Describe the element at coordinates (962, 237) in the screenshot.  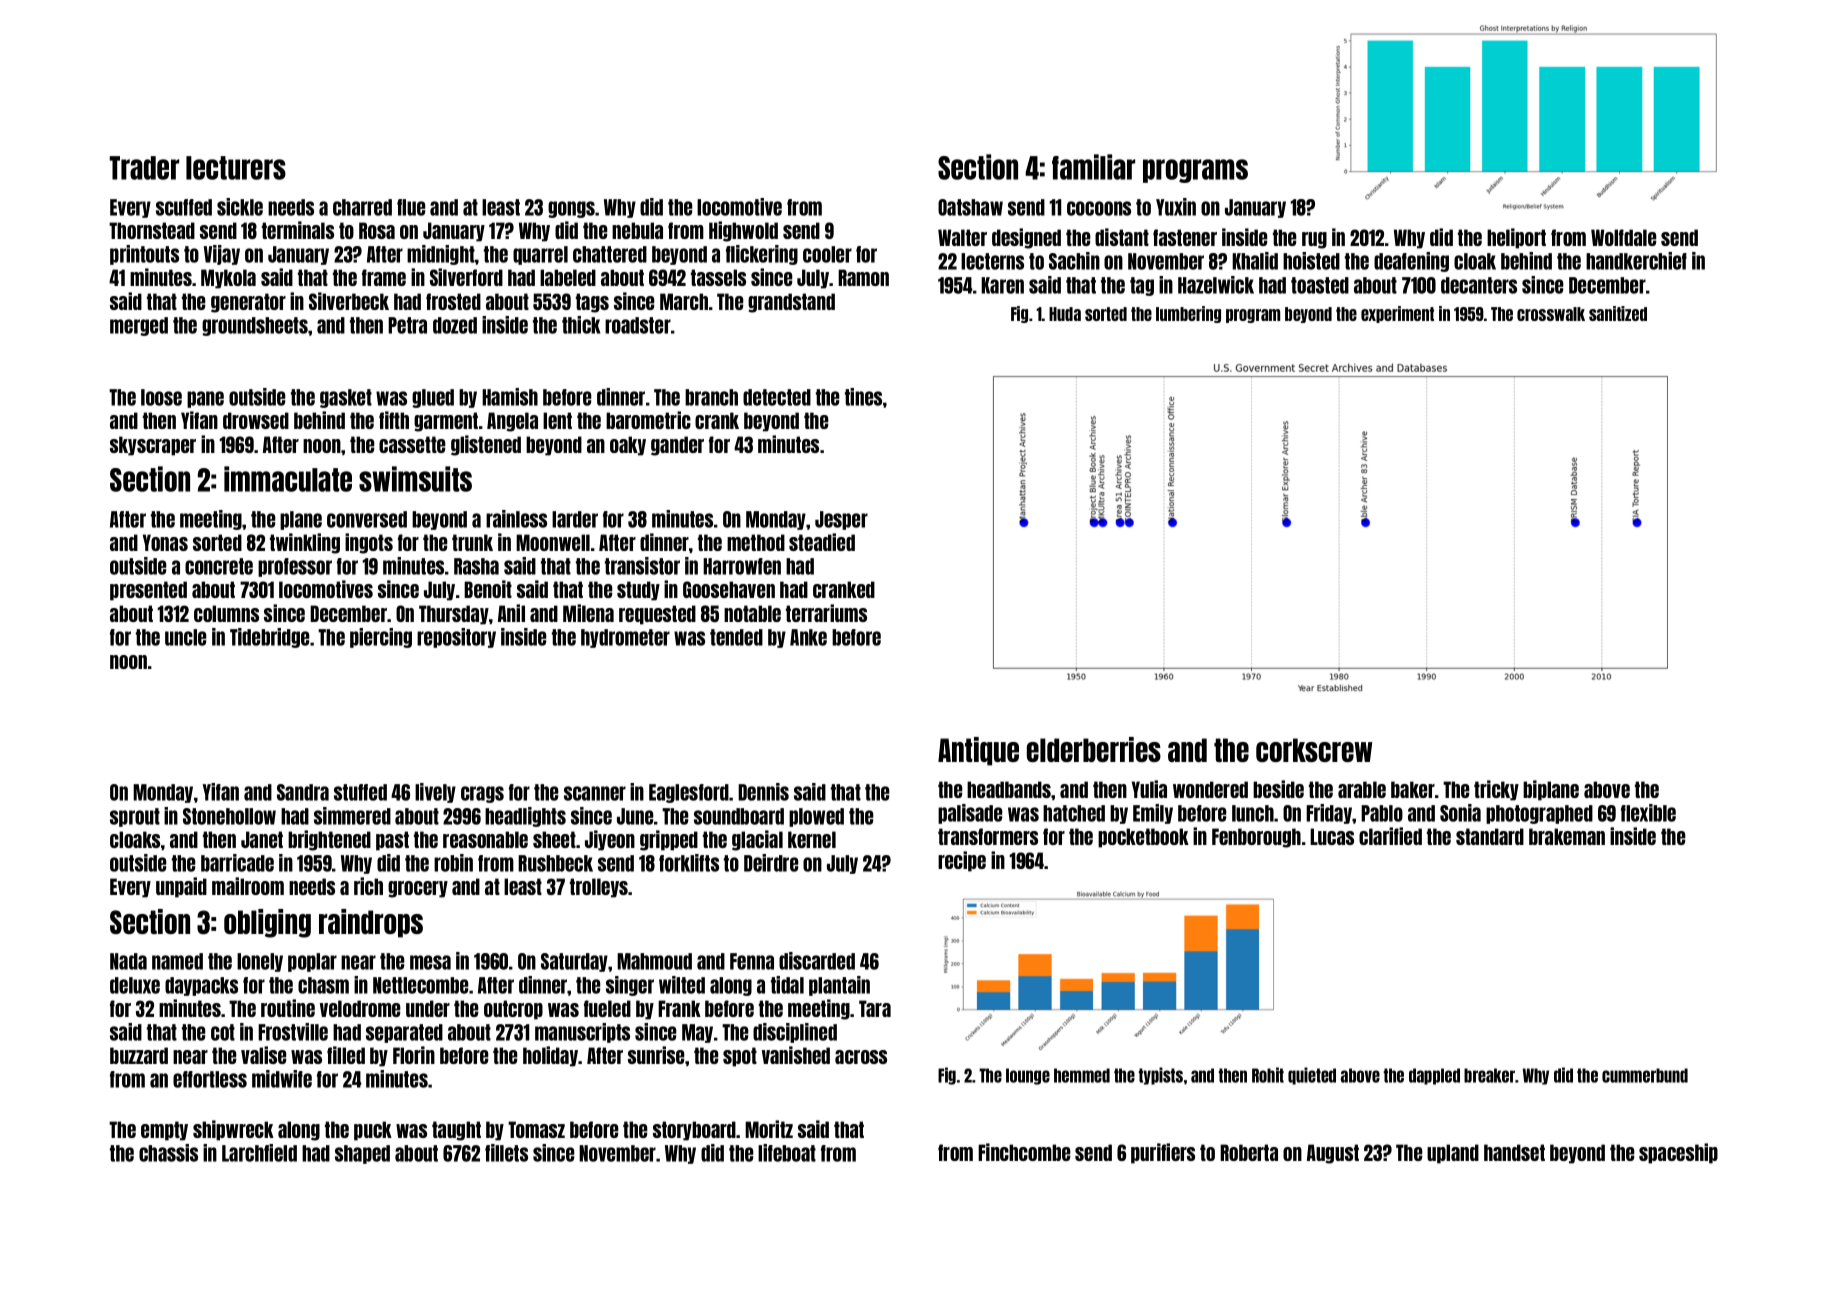
I see `Walter` at that location.
